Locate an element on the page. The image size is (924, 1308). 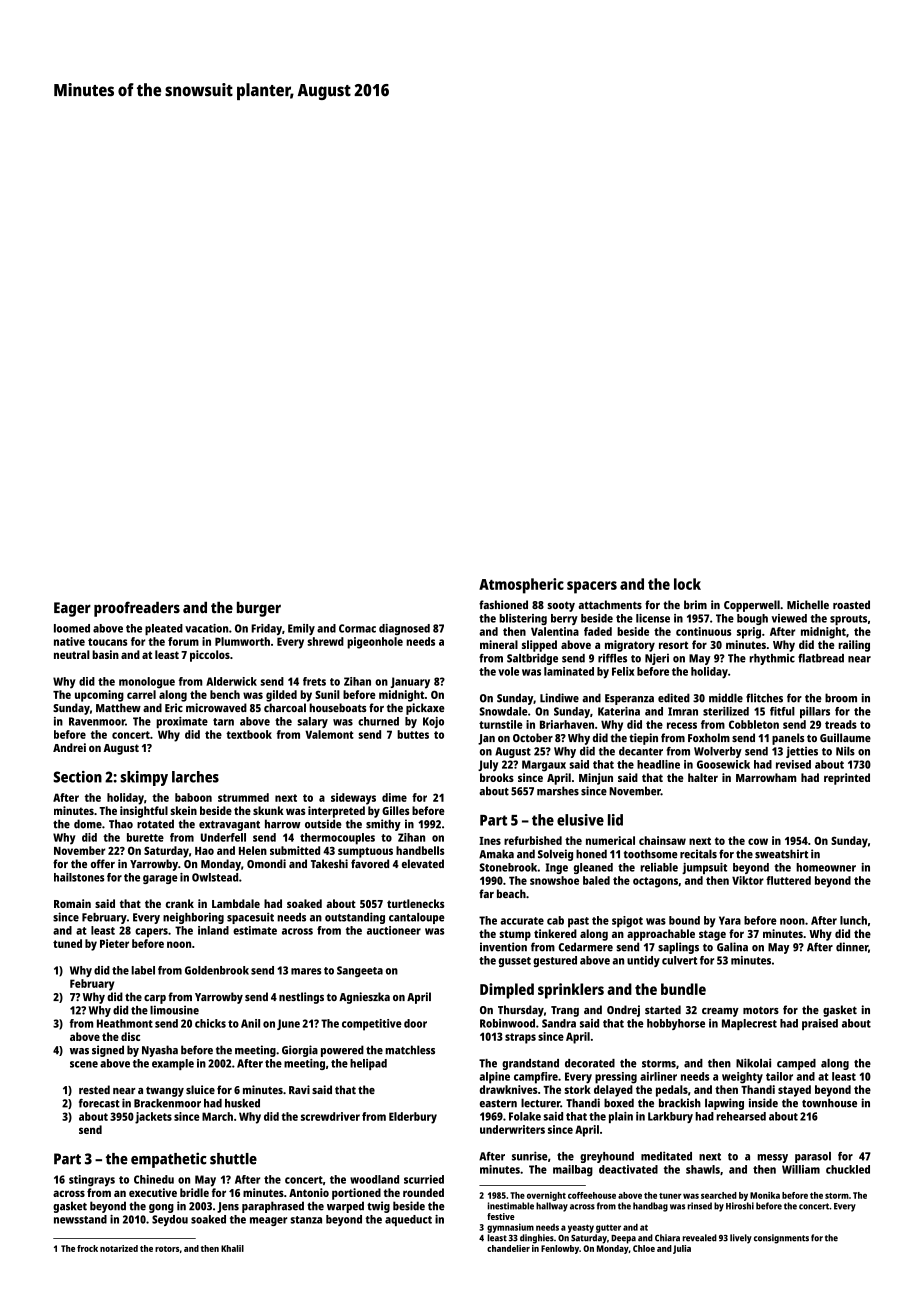
competitive is located at coordinates (372, 1025).
